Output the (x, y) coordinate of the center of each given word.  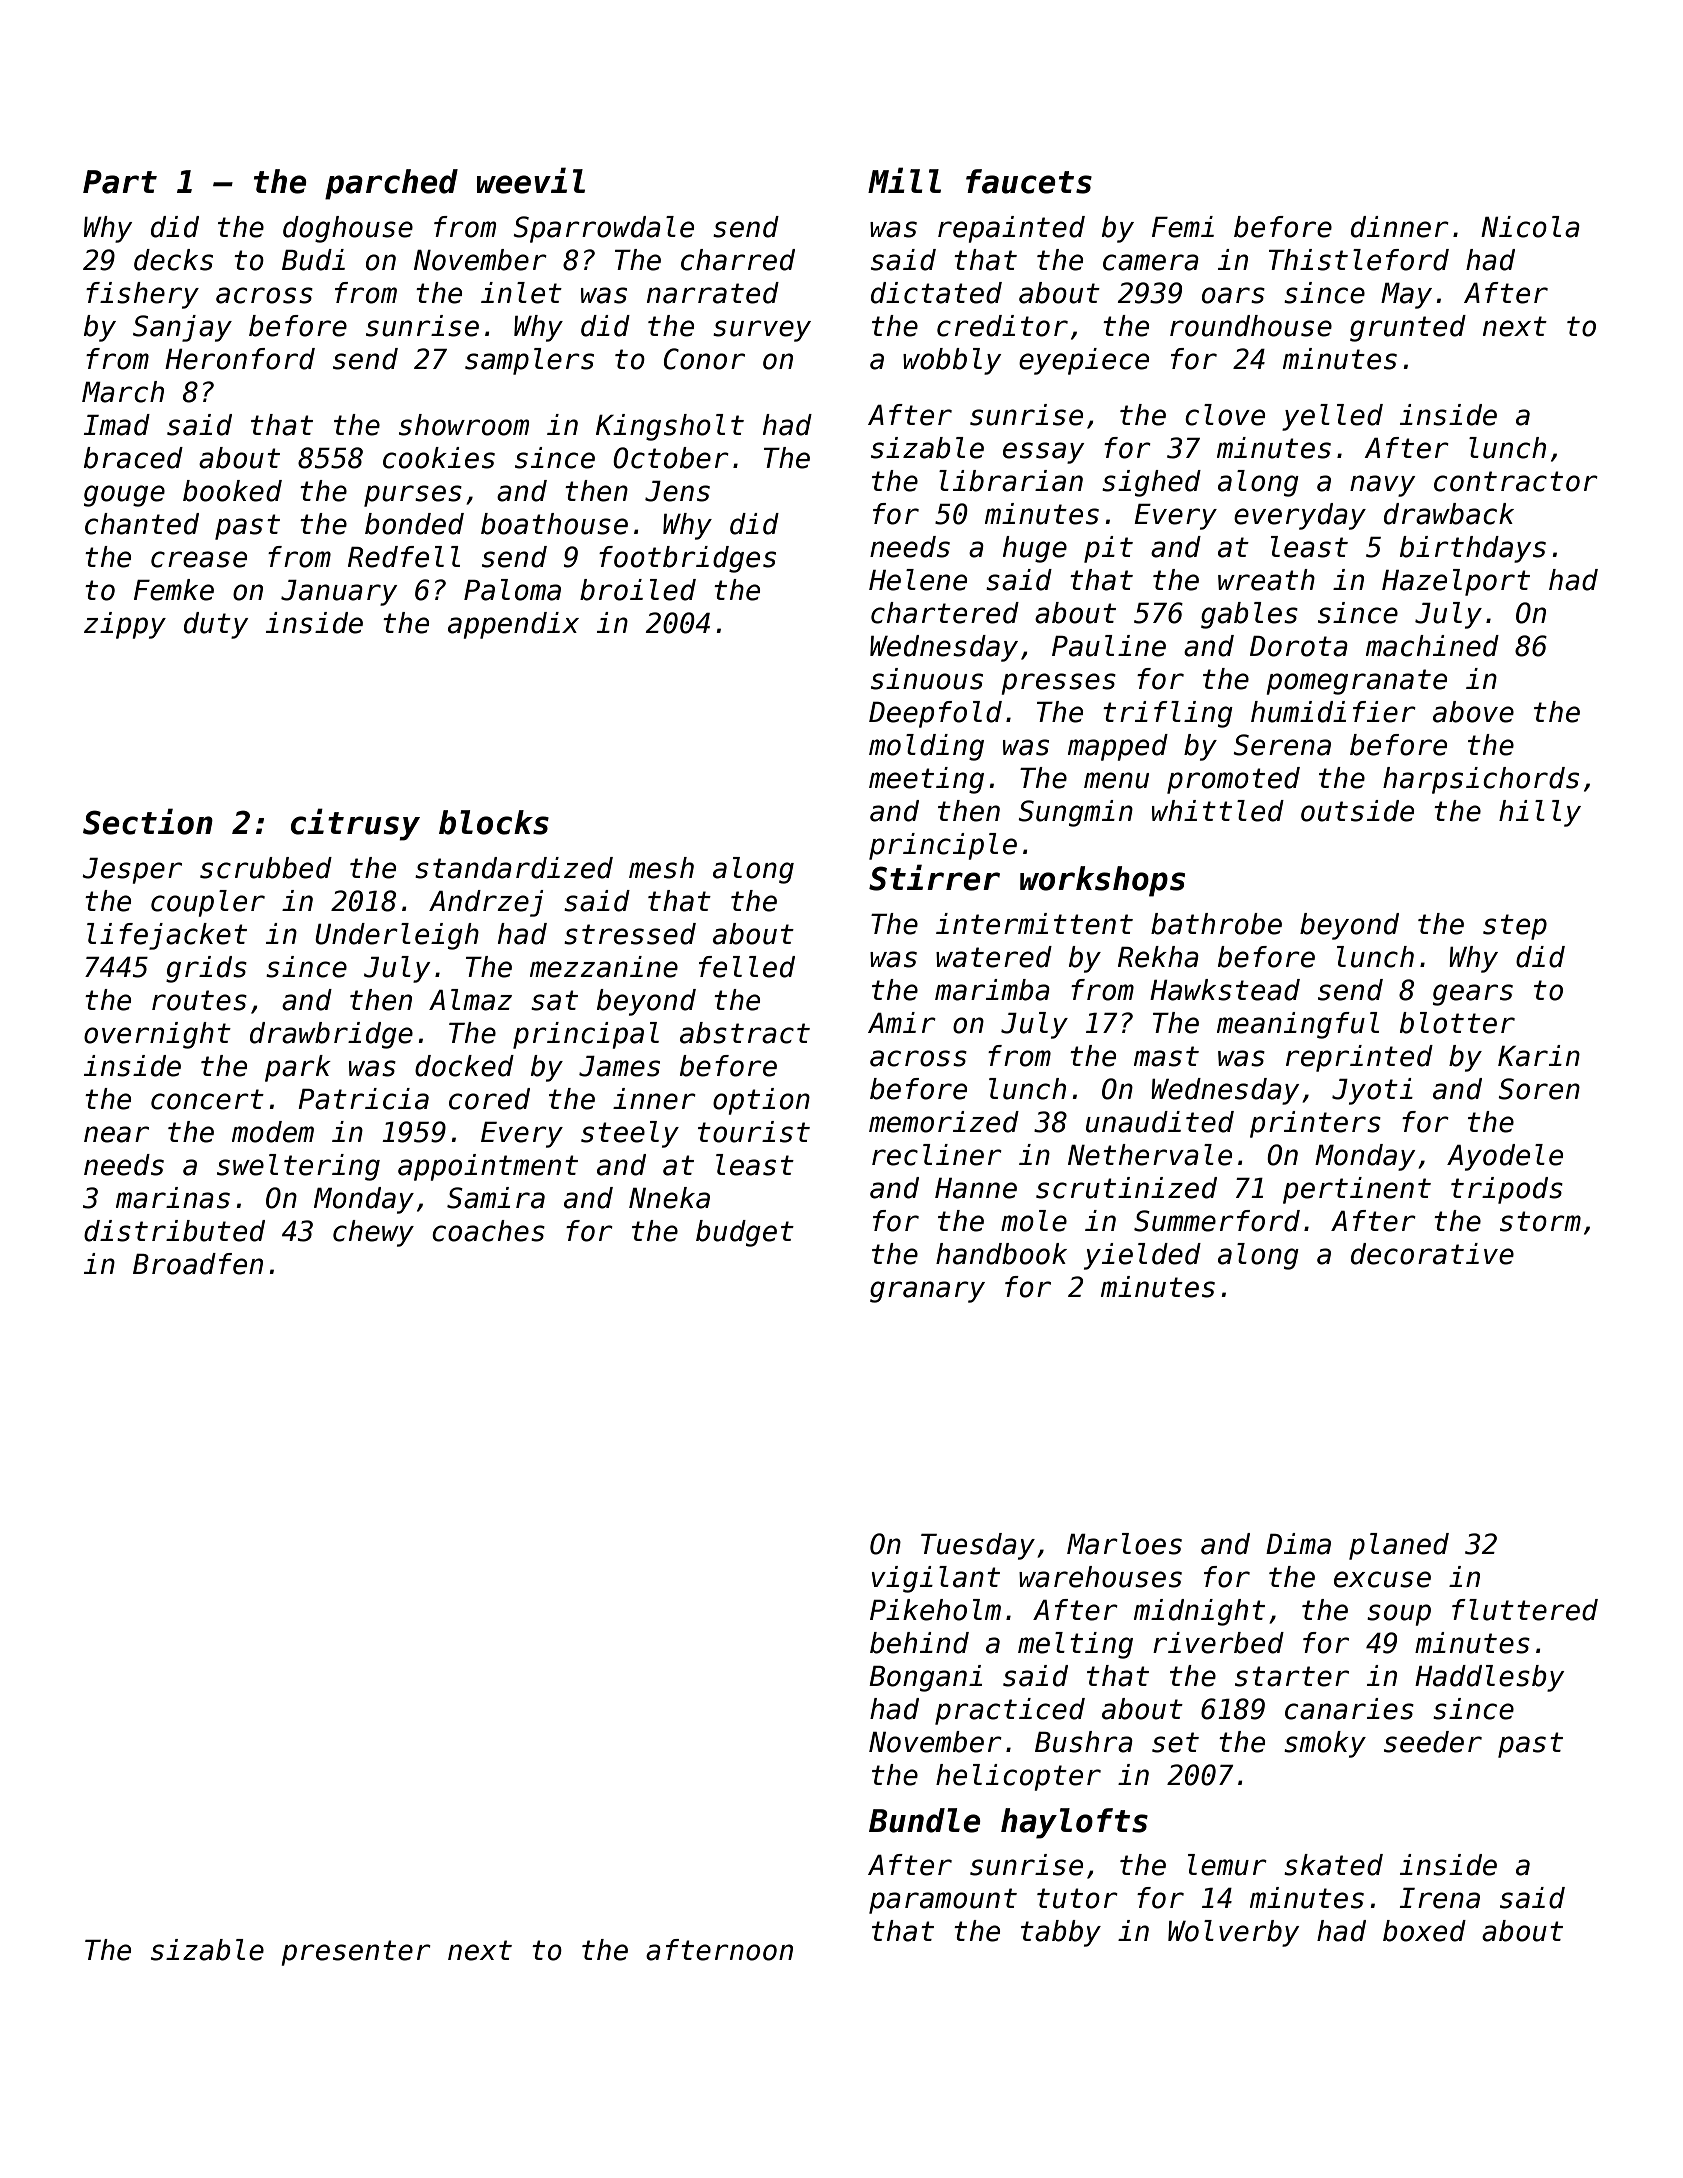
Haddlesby (1489, 1678)
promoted (1233, 780)
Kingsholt (670, 427)
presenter (356, 1953)
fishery (142, 295)
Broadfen (198, 1264)
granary (927, 1292)
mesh (661, 868)
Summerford (1217, 1221)
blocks (494, 822)
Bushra (1084, 1742)
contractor (1516, 481)
